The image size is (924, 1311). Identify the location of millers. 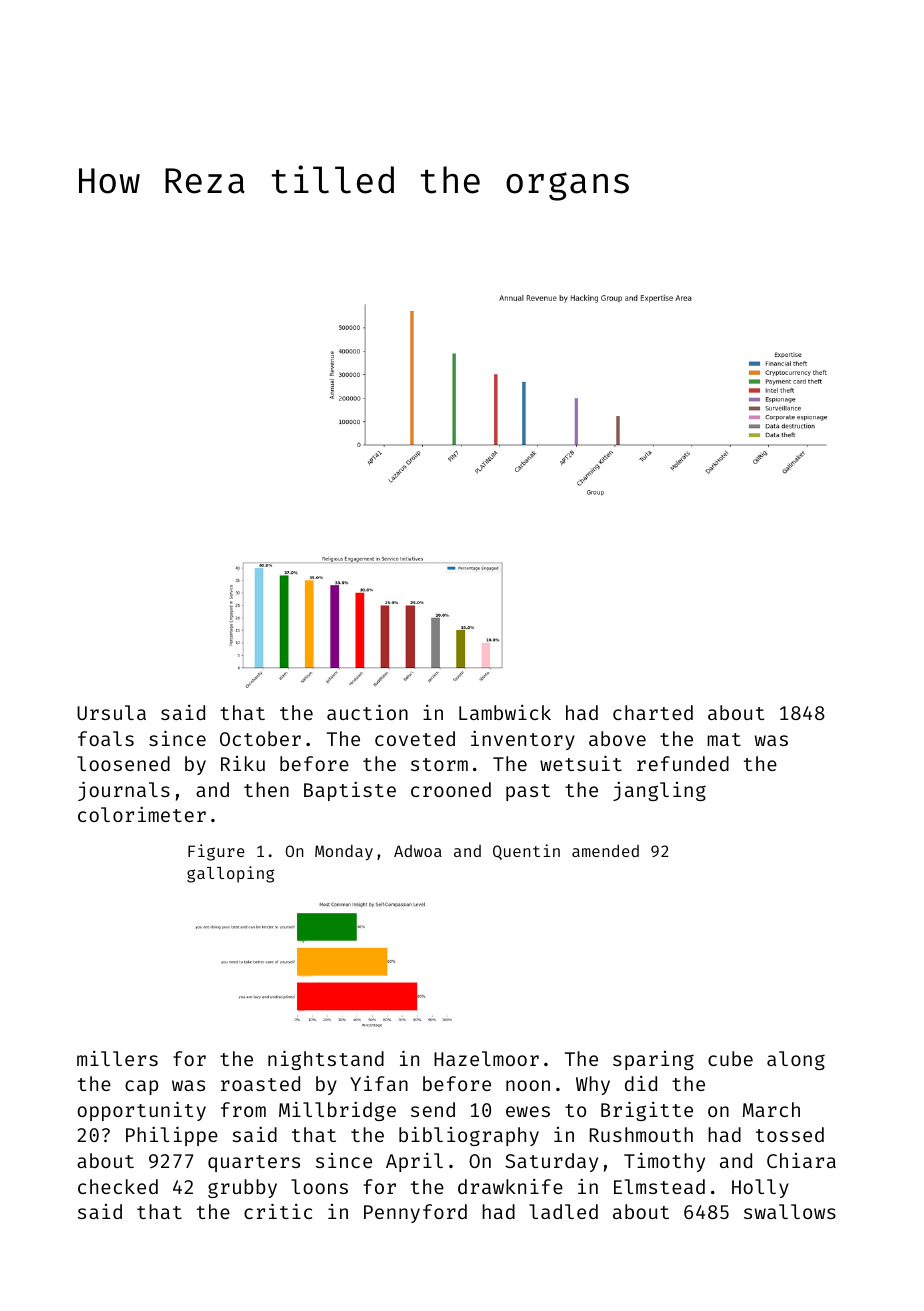
(117, 1058).
